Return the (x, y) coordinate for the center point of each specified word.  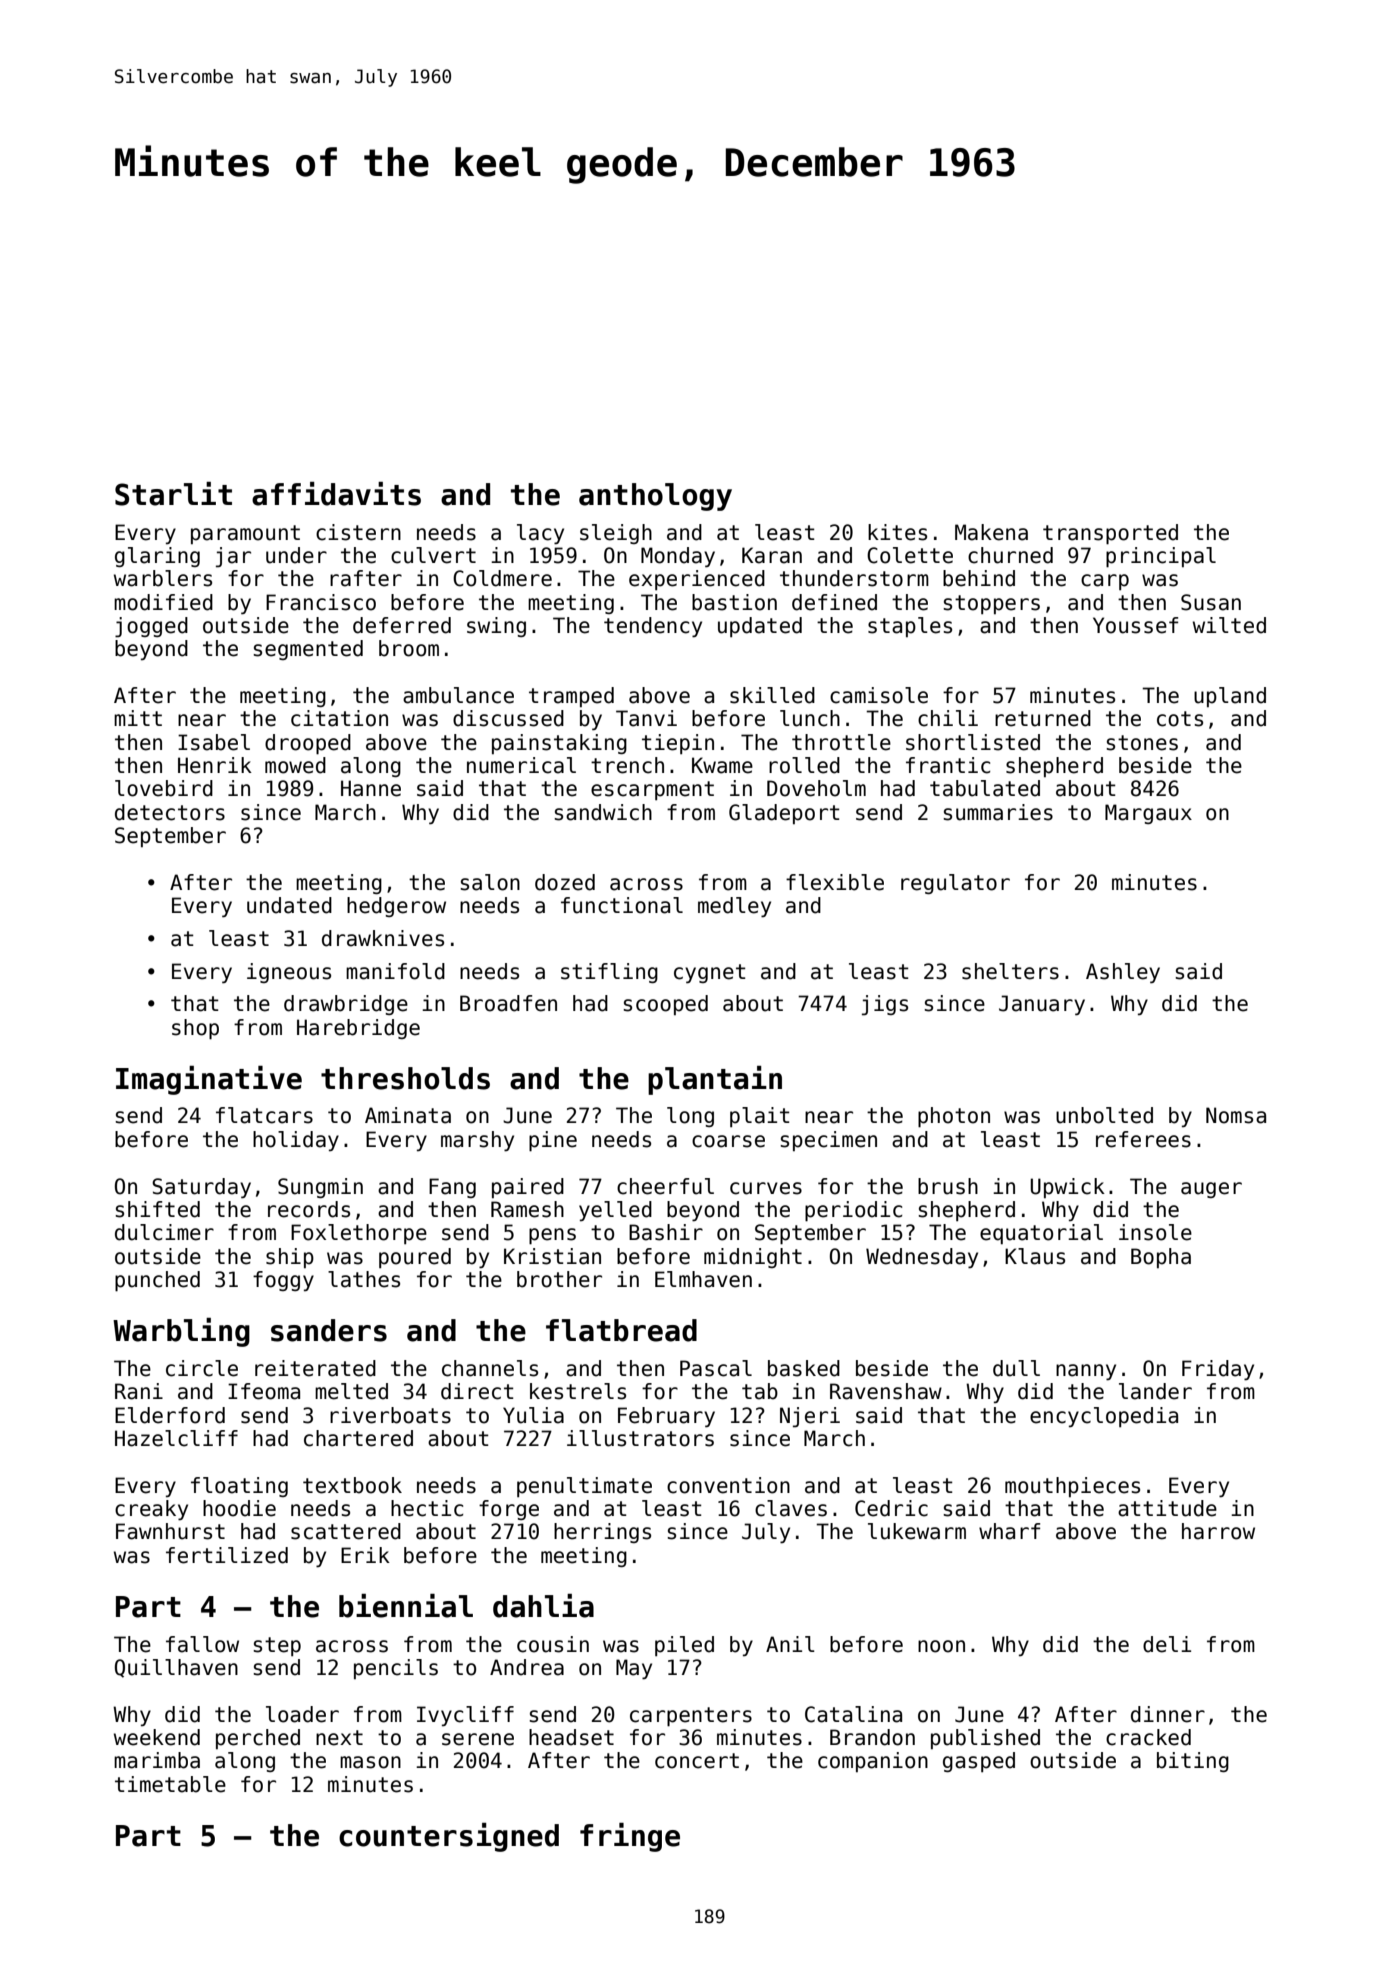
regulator (955, 884)
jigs (885, 1005)
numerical (521, 765)
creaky (151, 1510)
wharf (1009, 1531)
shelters (1010, 971)
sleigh (616, 534)
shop (195, 1029)
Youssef (1135, 625)
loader (302, 1714)
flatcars (264, 1115)
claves (791, 1508)
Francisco (321, 602)
